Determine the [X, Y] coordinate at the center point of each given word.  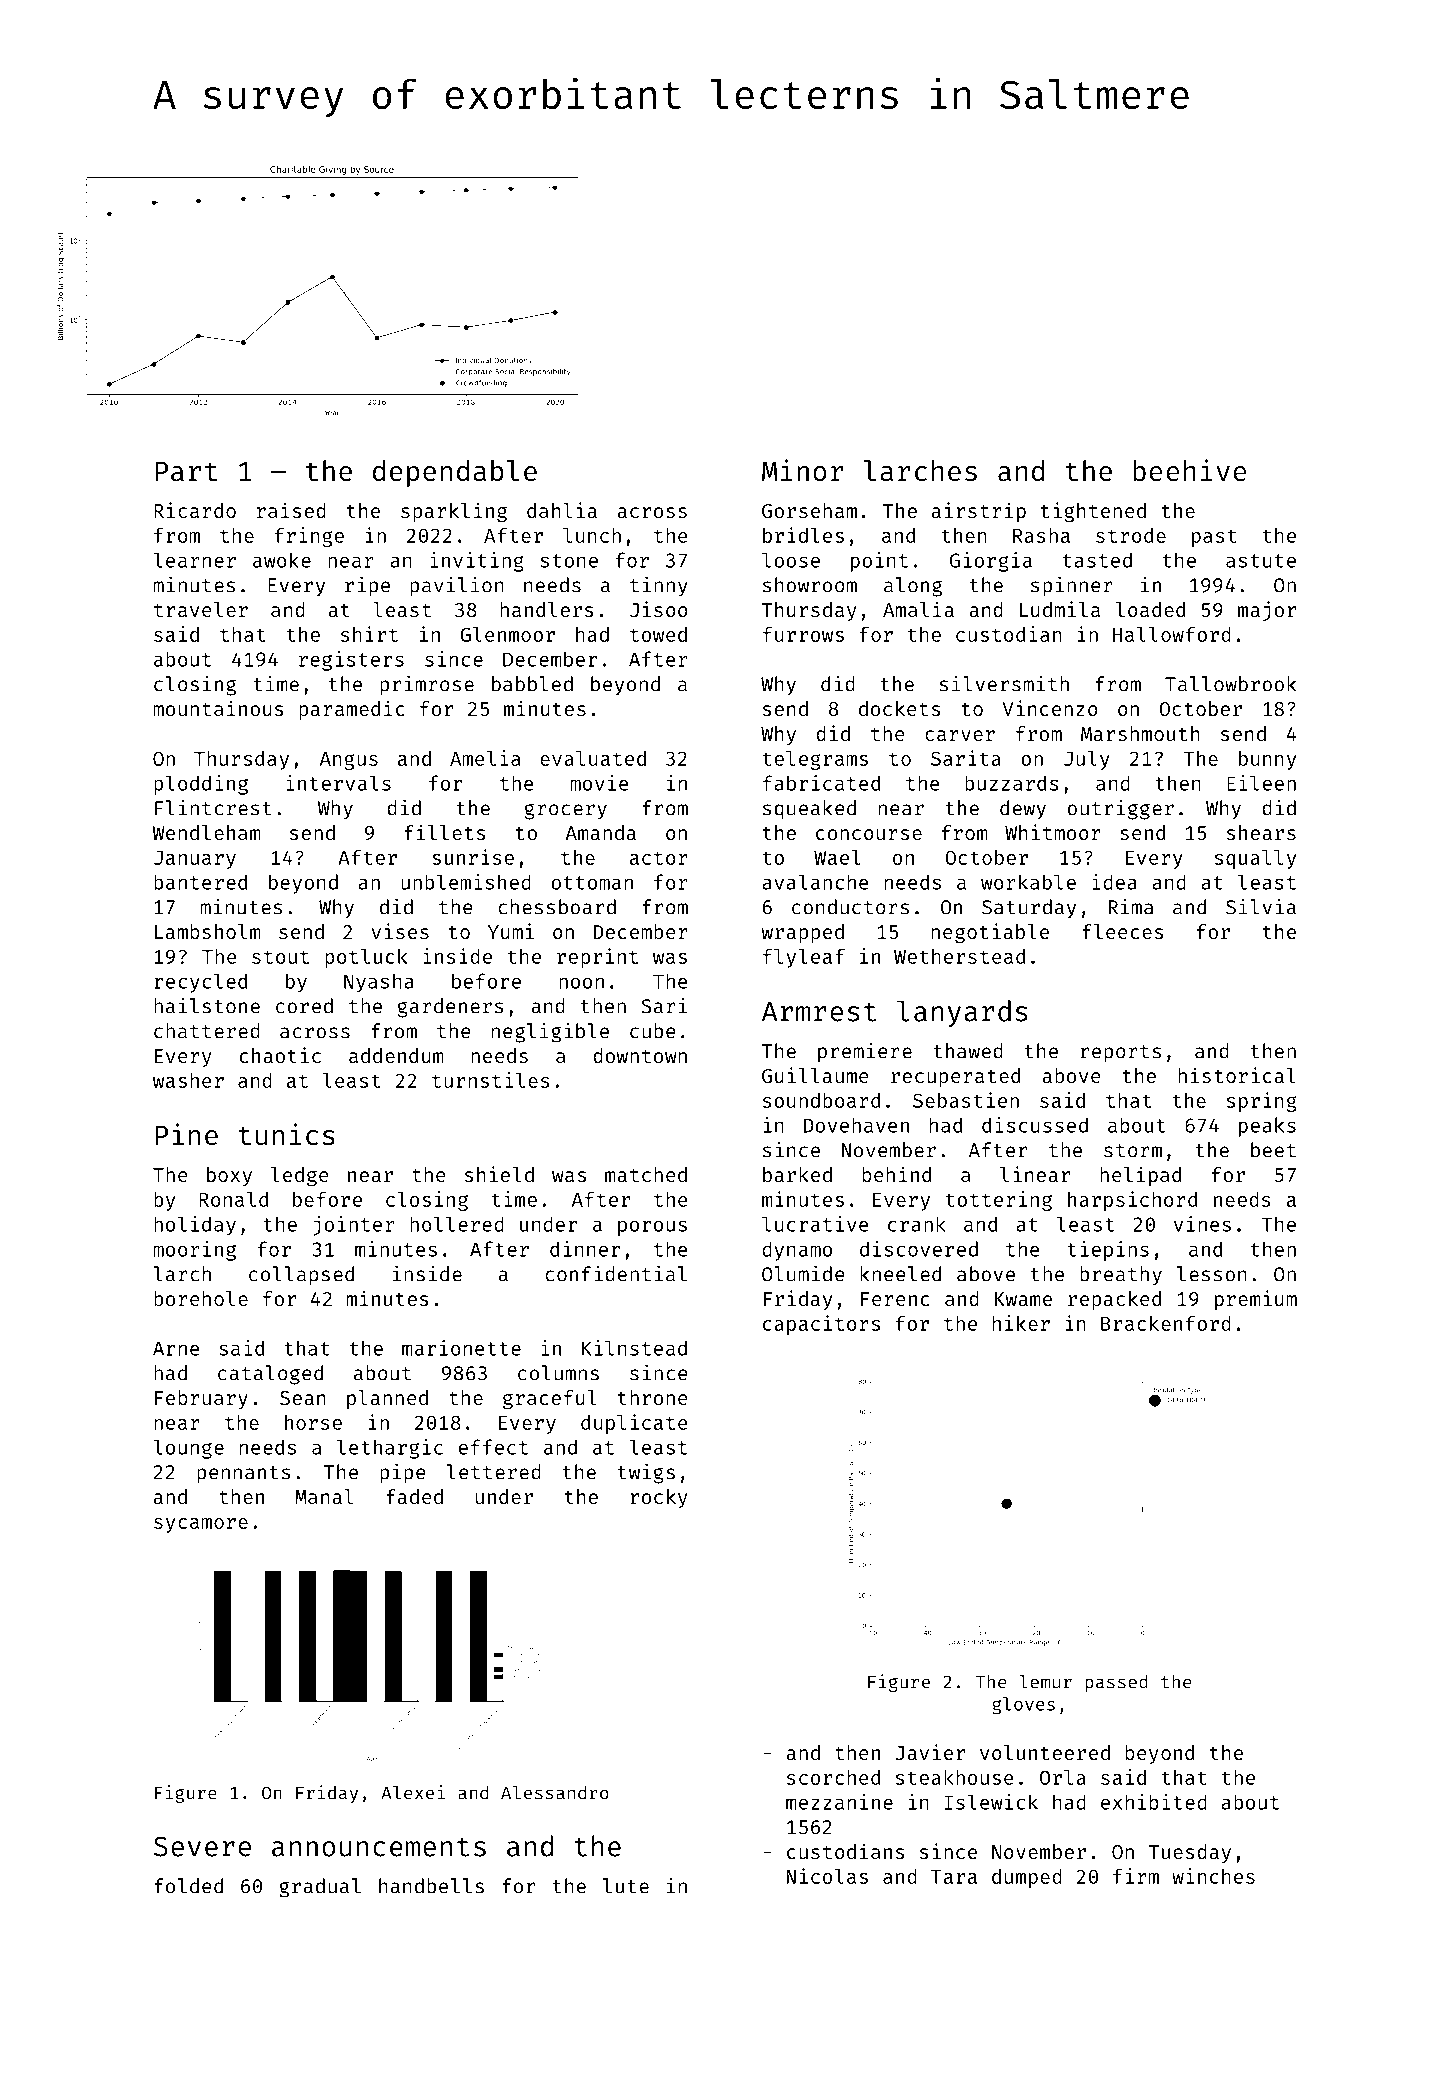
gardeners [451, 1008]
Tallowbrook [1231, 684]
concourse [869, 834]
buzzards [1012, 783]
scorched [833, 1777]
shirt [369, 634]
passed [1116, 1683]
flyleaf [804, 958]
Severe [202, 1846]
